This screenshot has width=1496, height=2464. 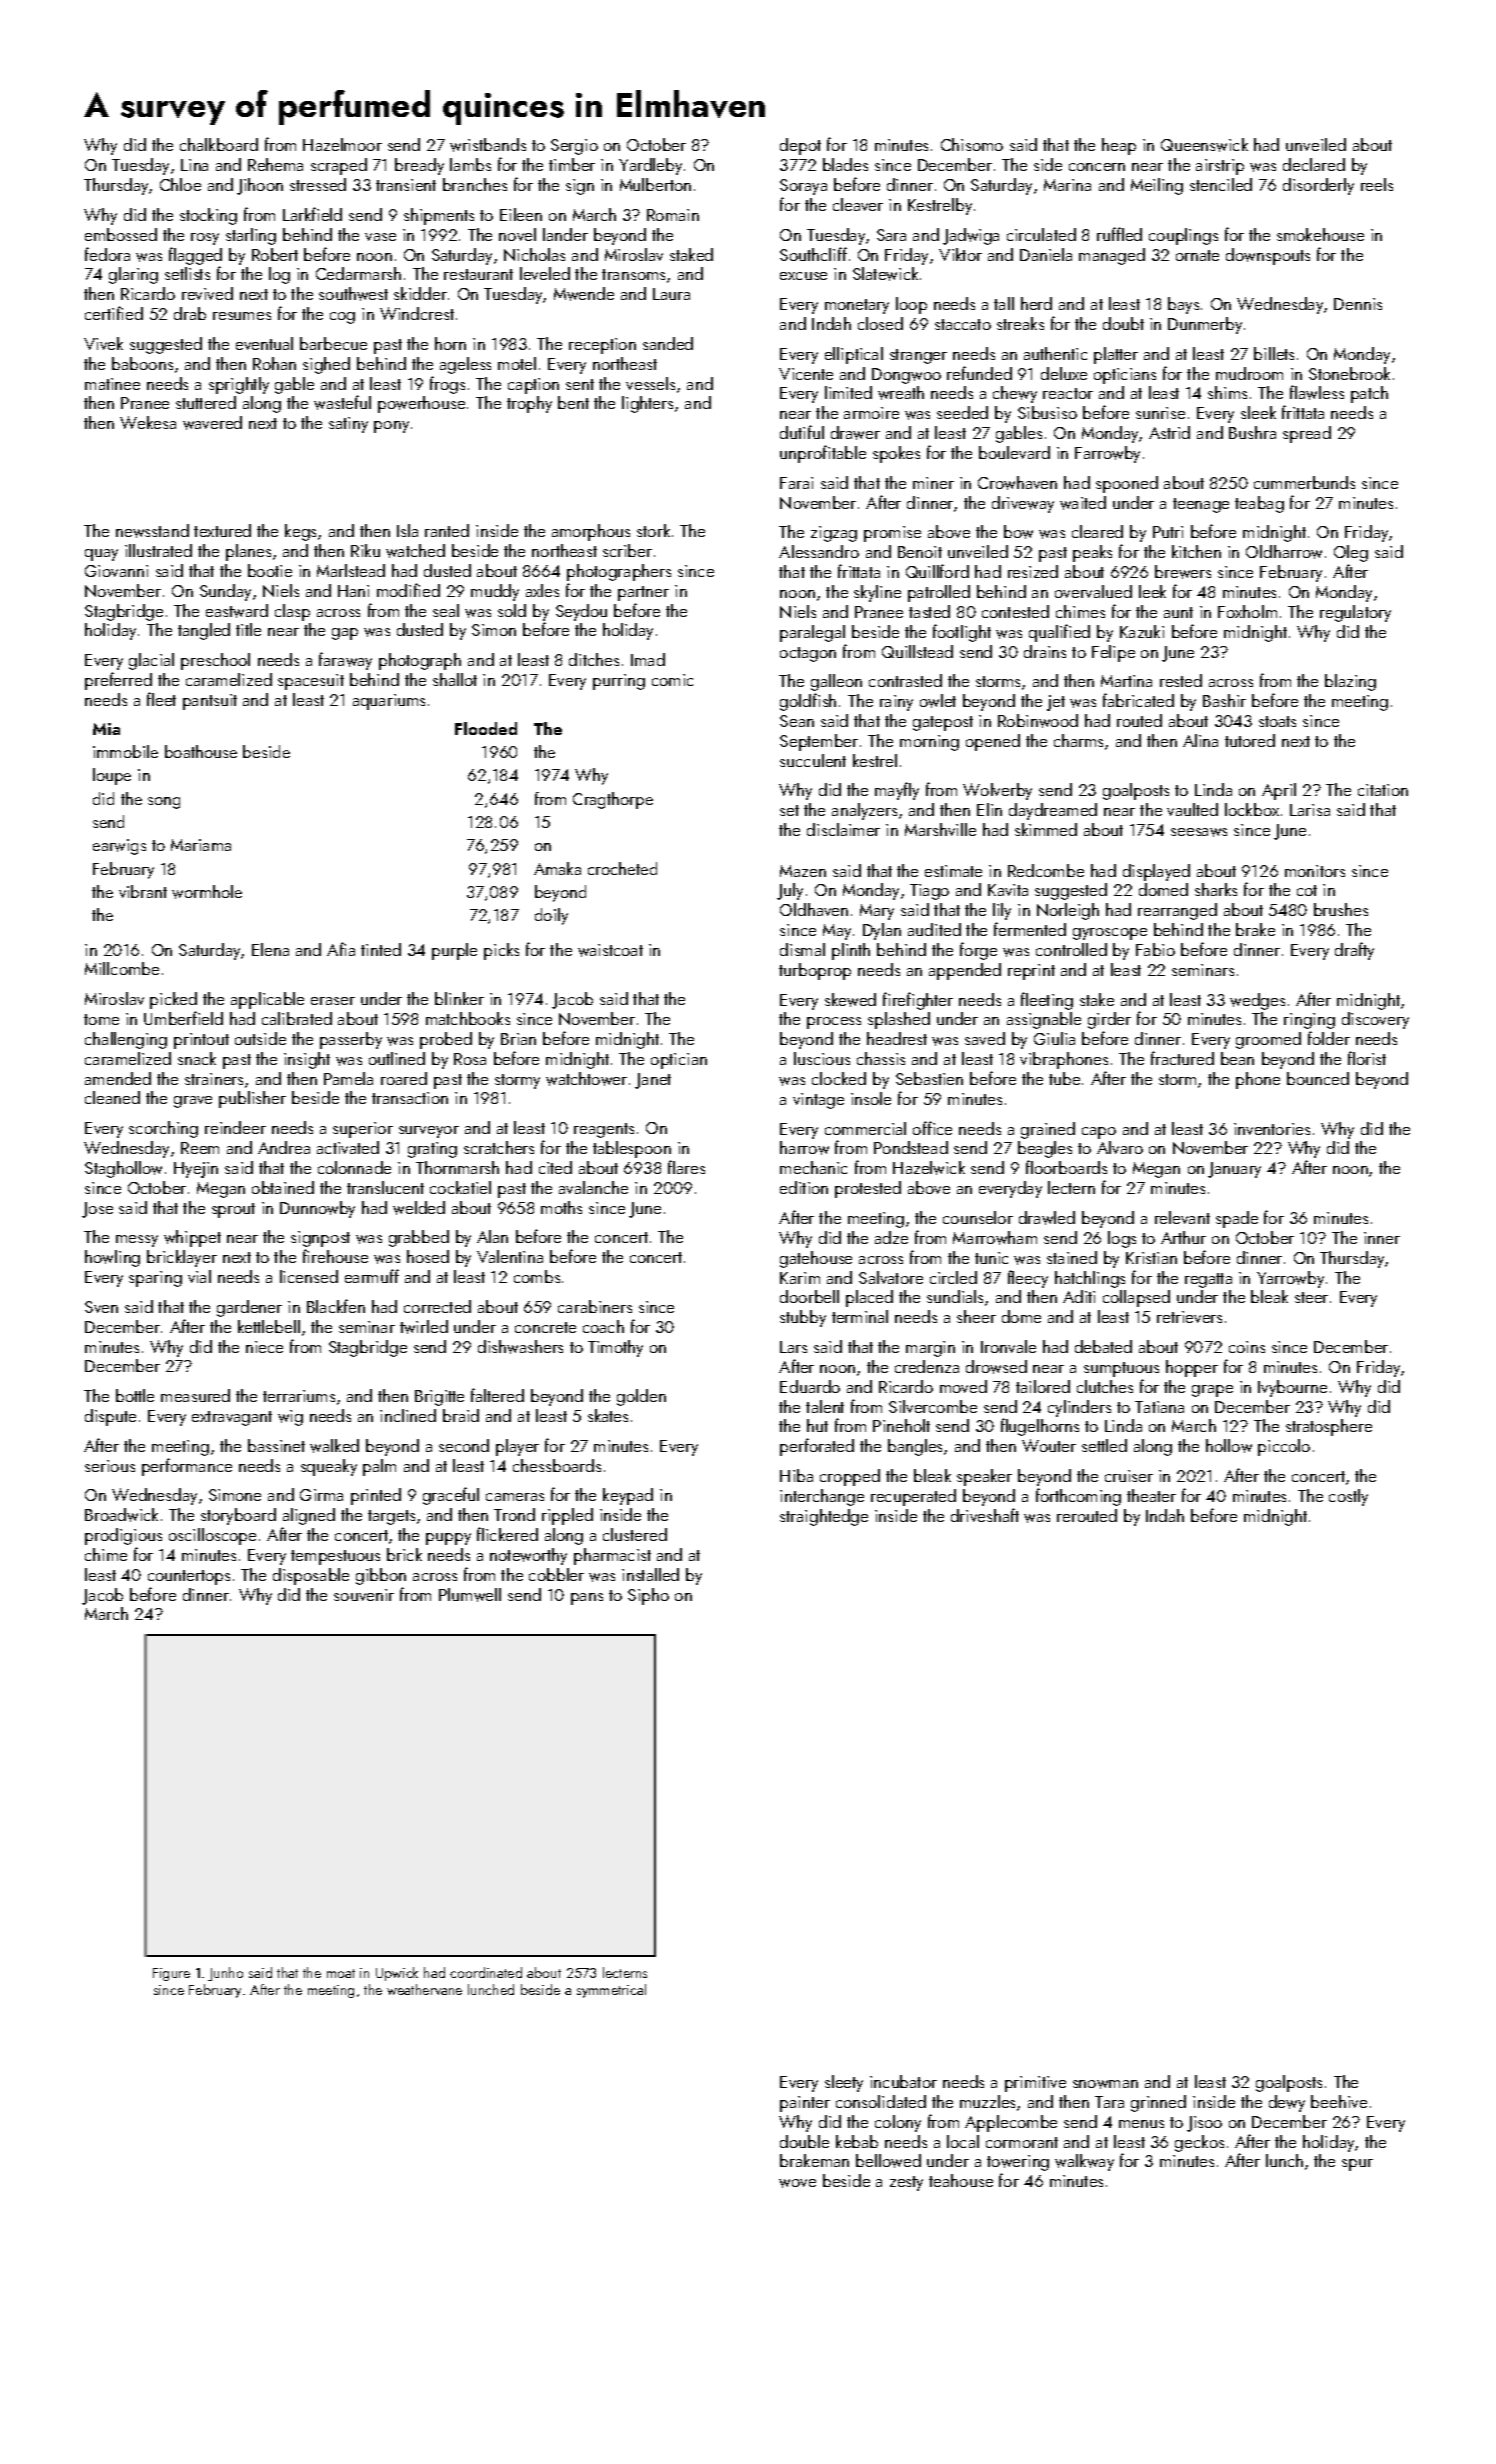 What do you see at coordinates (1348, 1497) in the screenshot?
I see `costly` at bounding box center [1348, 1497].
